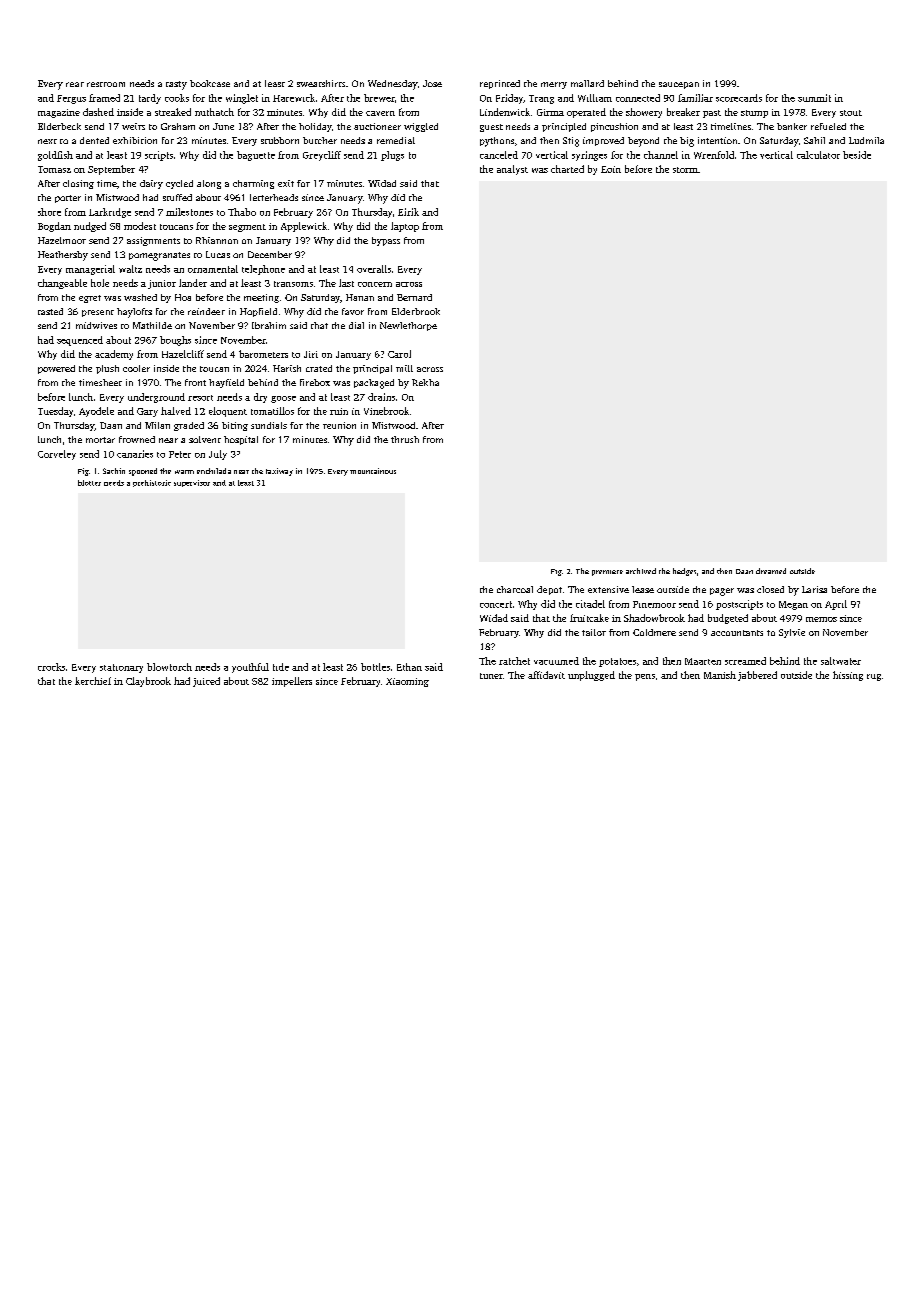 The image size is (924, 1308). I want to click on blotter, so click(89, 483).
